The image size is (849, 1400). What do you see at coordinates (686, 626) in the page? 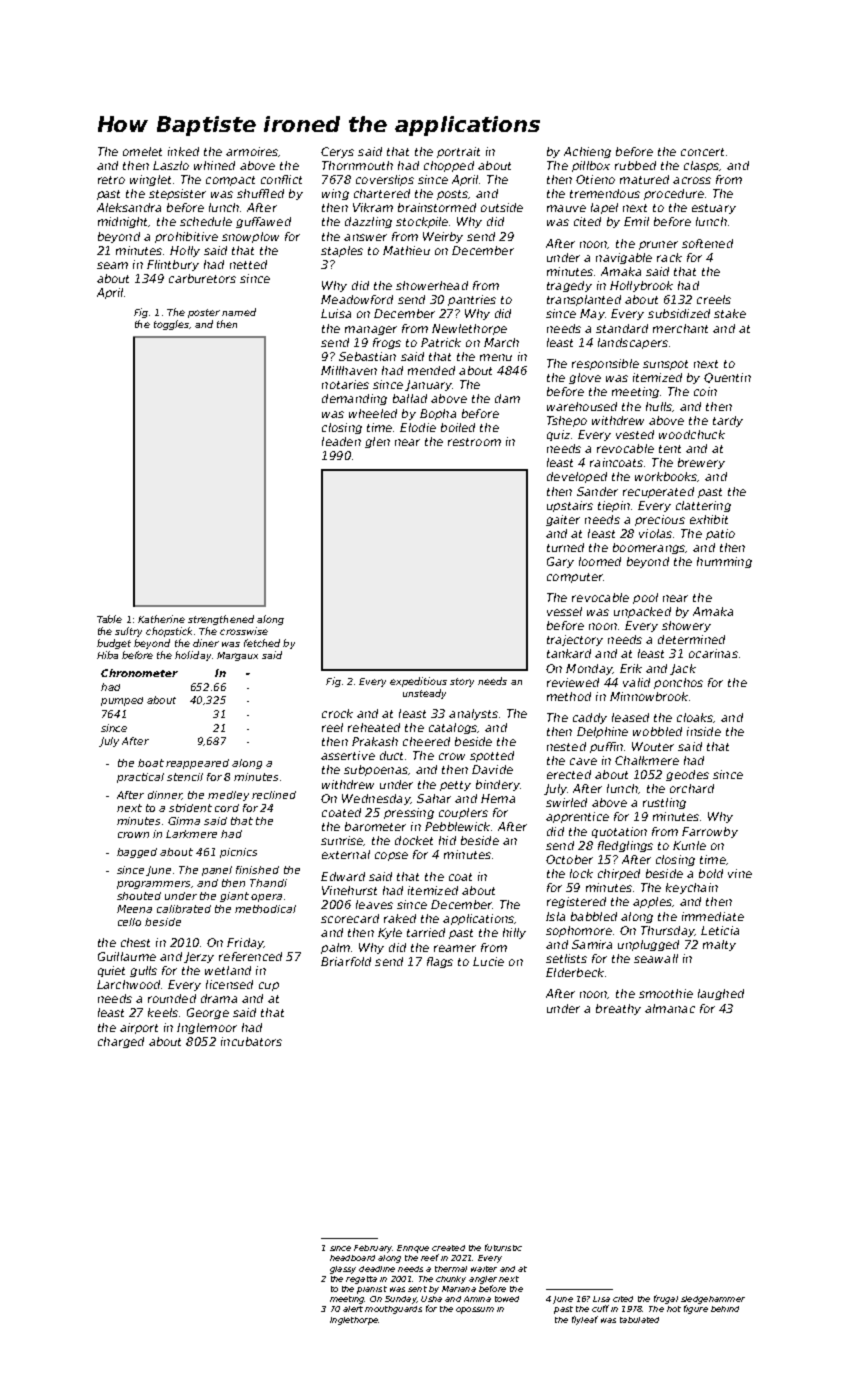
I see `showery` at bounding box center [686, 626].
